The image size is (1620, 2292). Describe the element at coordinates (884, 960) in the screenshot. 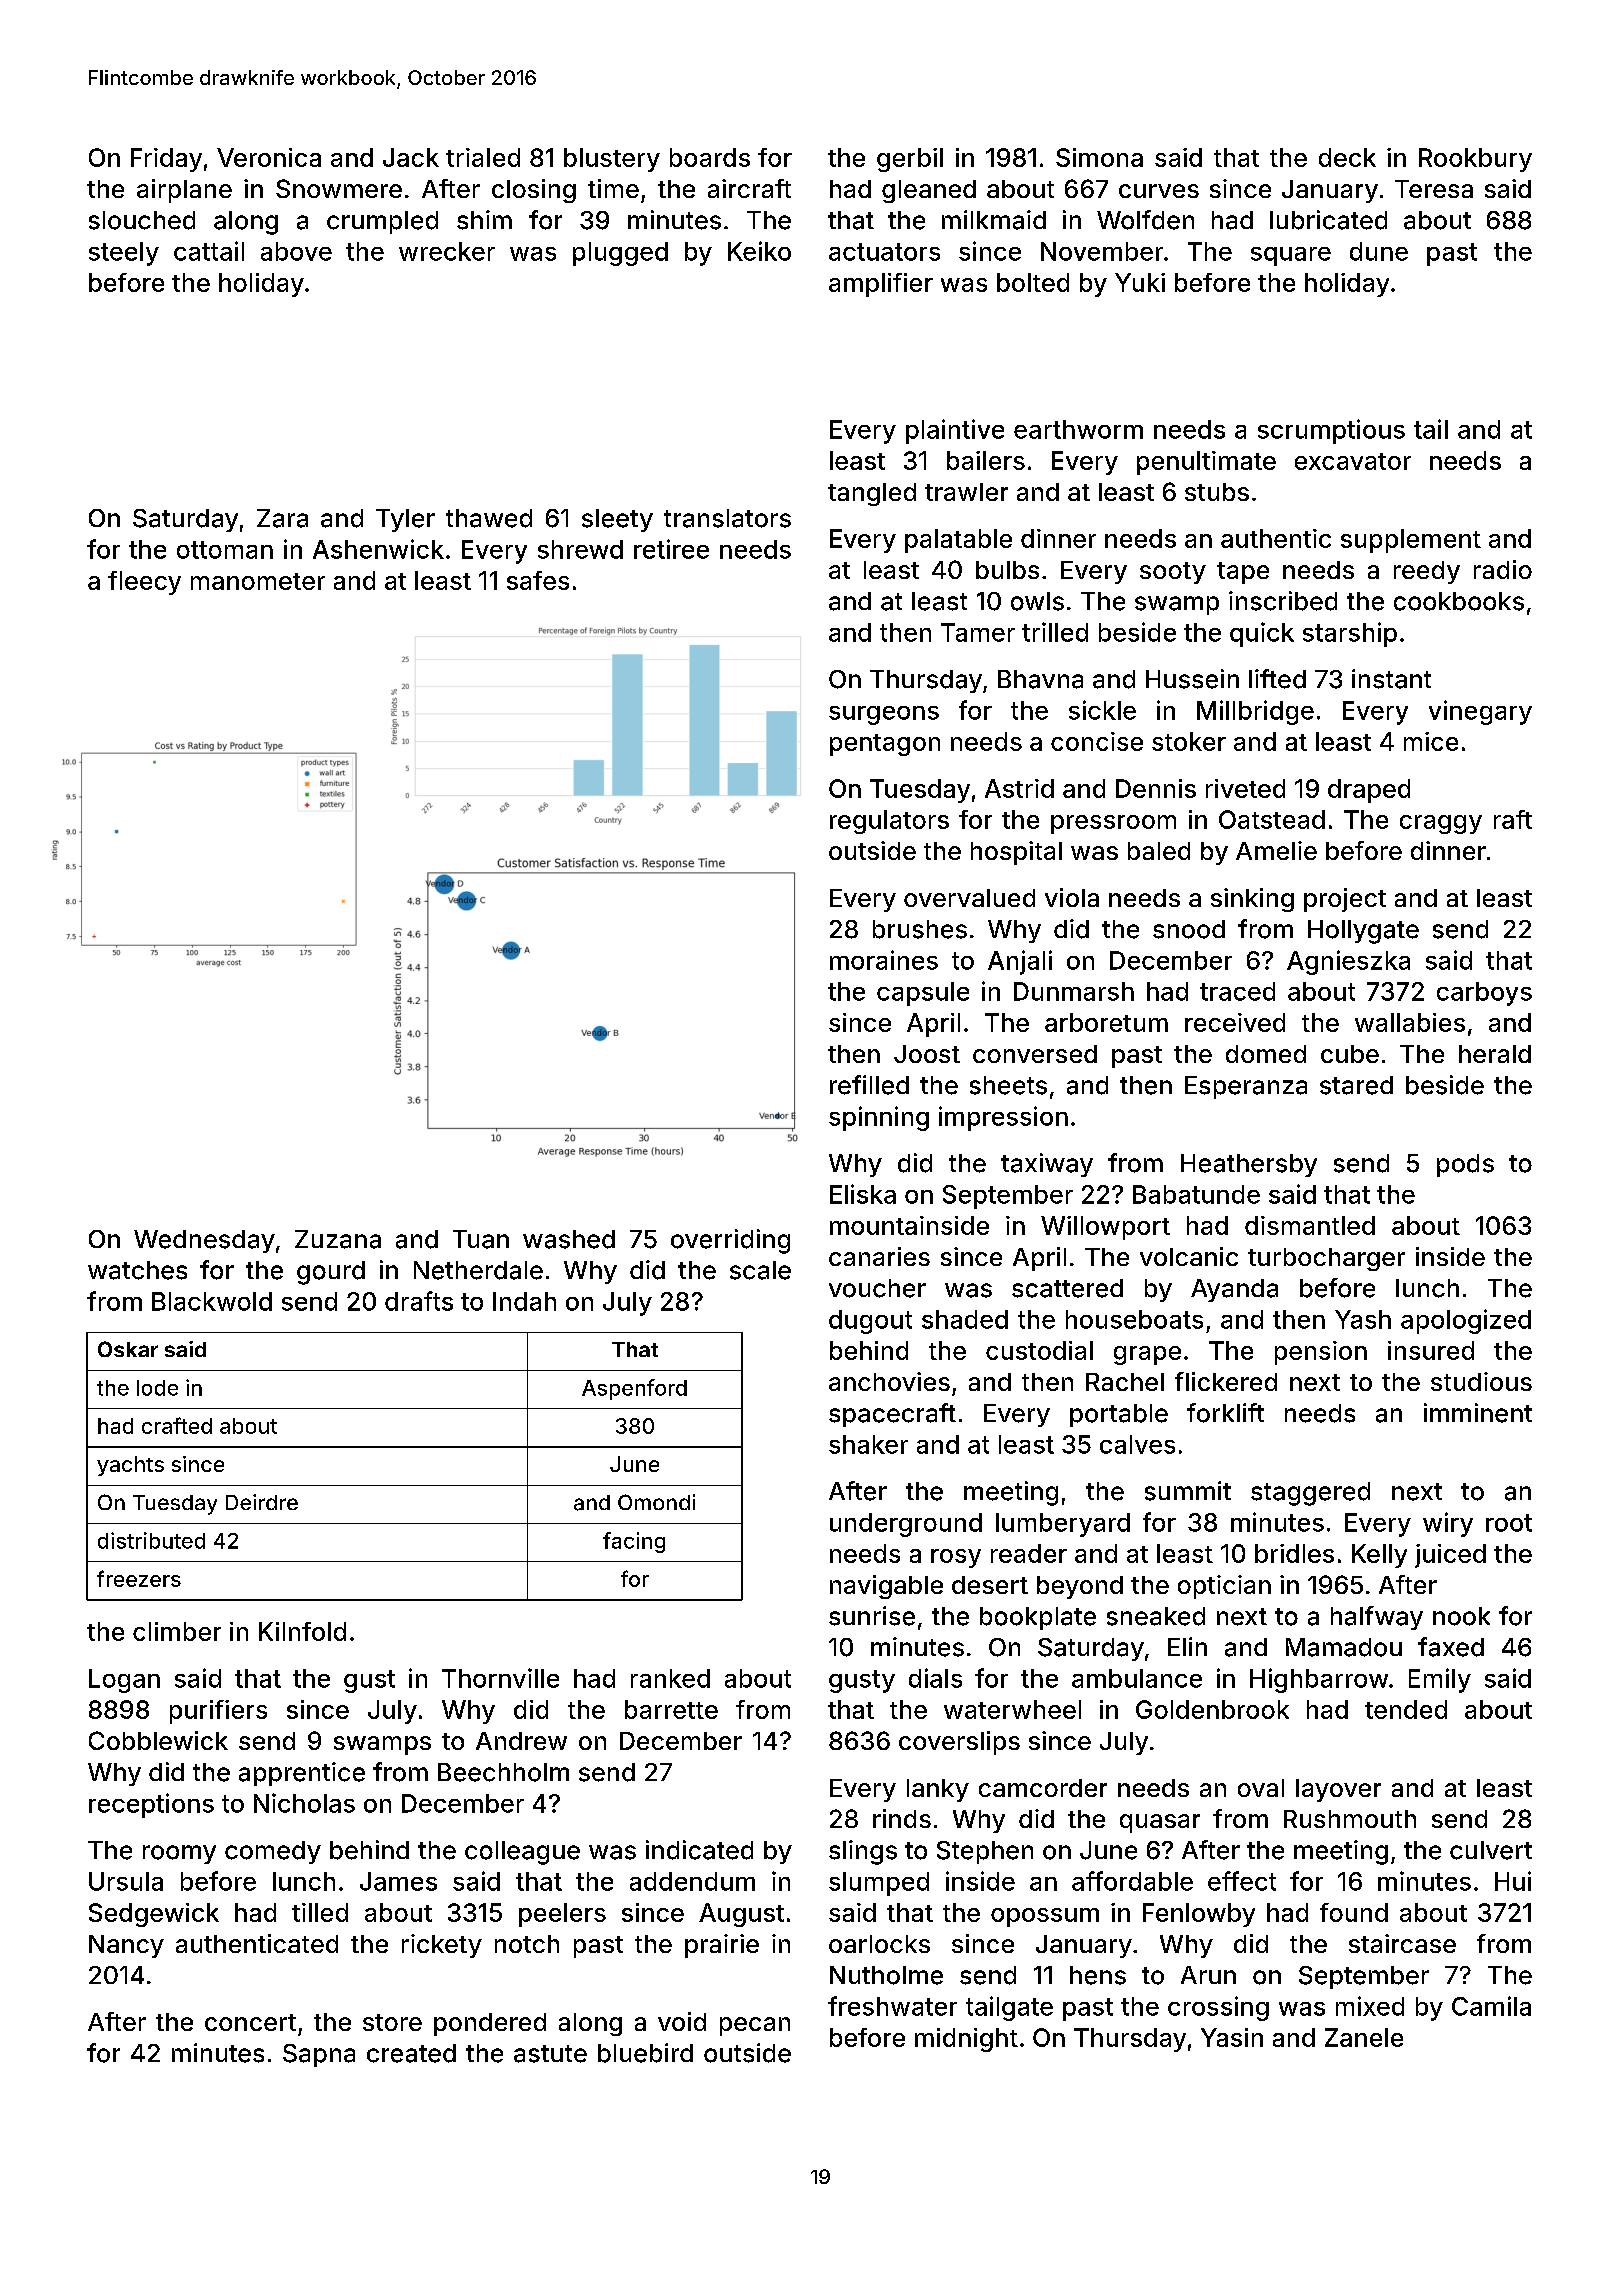

I see `moraines` at that location.
